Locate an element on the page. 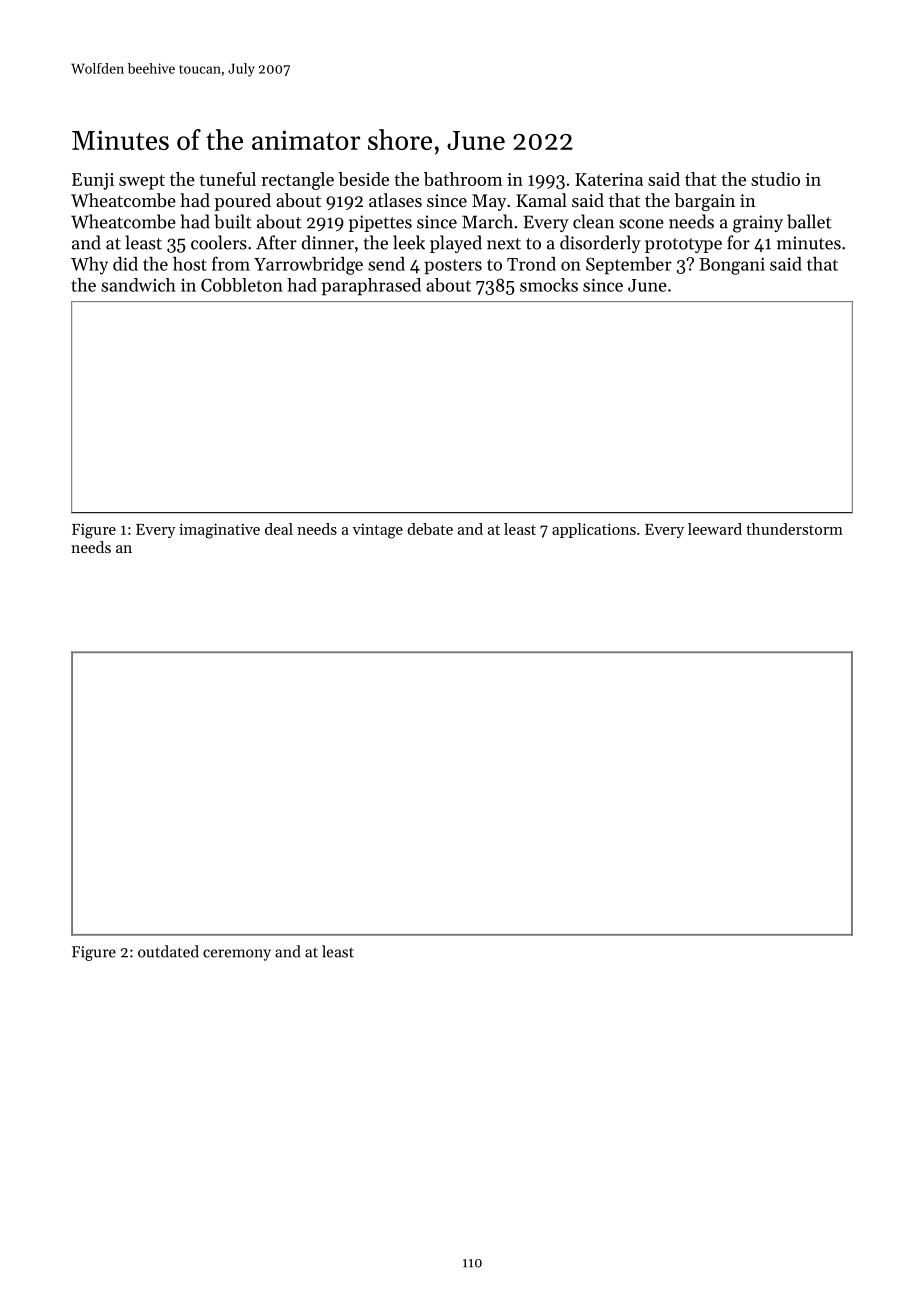  vintage is located at coordinates (377, 531).
